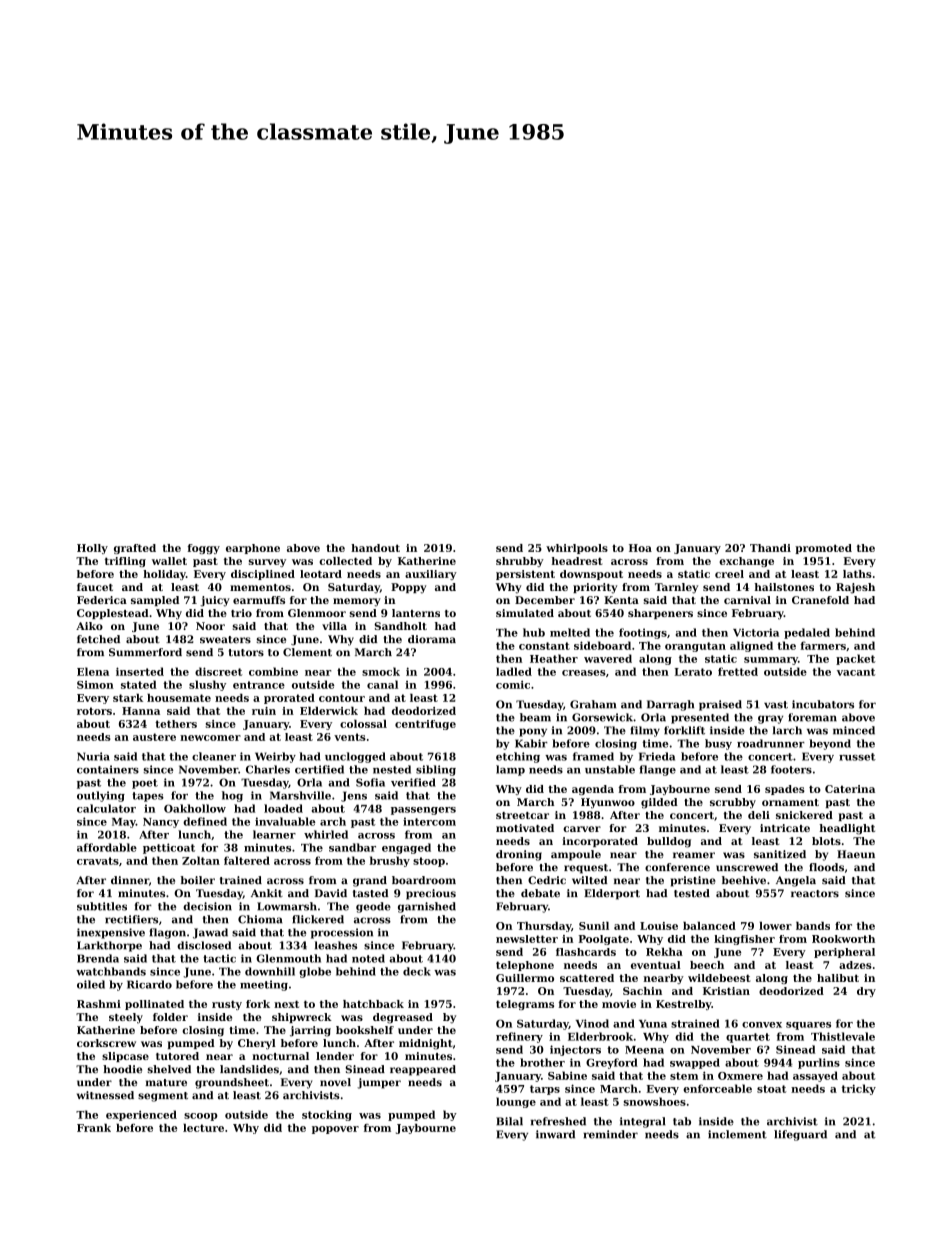 This image has height=1233, width=952. I want to click on brother, so click(542, 1062).
